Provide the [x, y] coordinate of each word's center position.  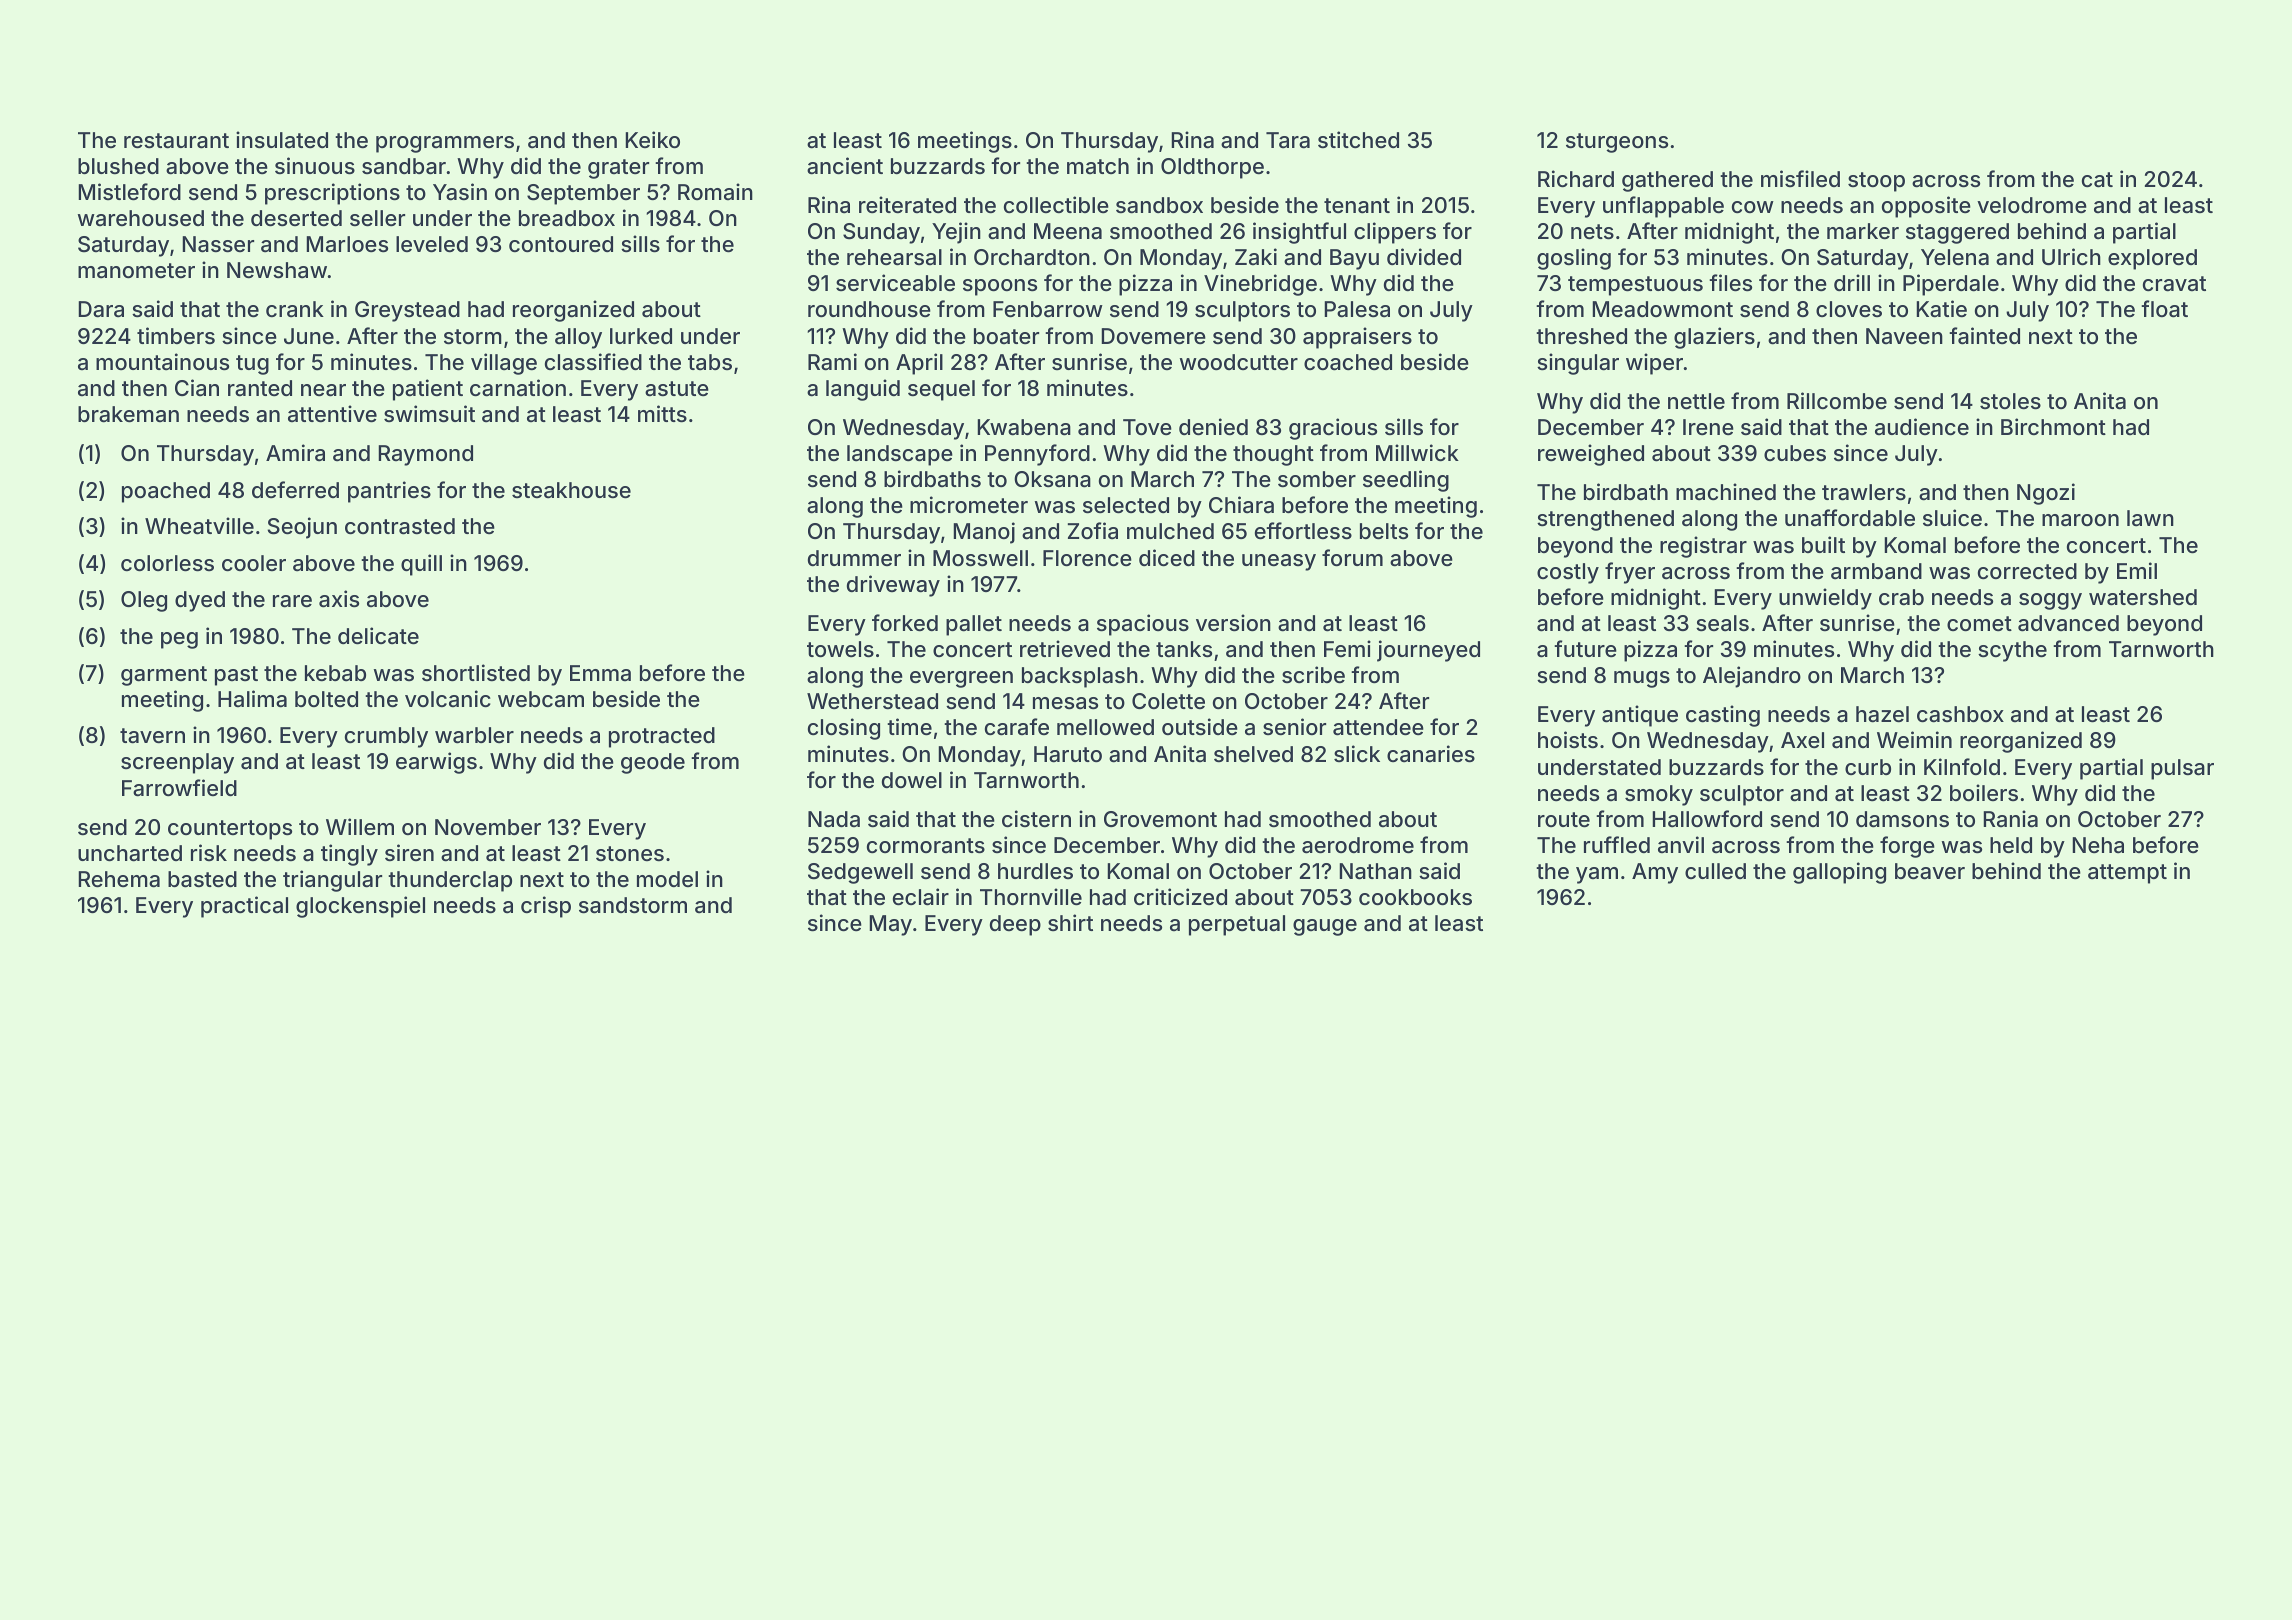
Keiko [652, 139]
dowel [912, 780]
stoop [1876, 182]
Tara [1288, 140]
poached [166, 492]
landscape [900, 455]
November [488, 827]
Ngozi [2046, 494]
